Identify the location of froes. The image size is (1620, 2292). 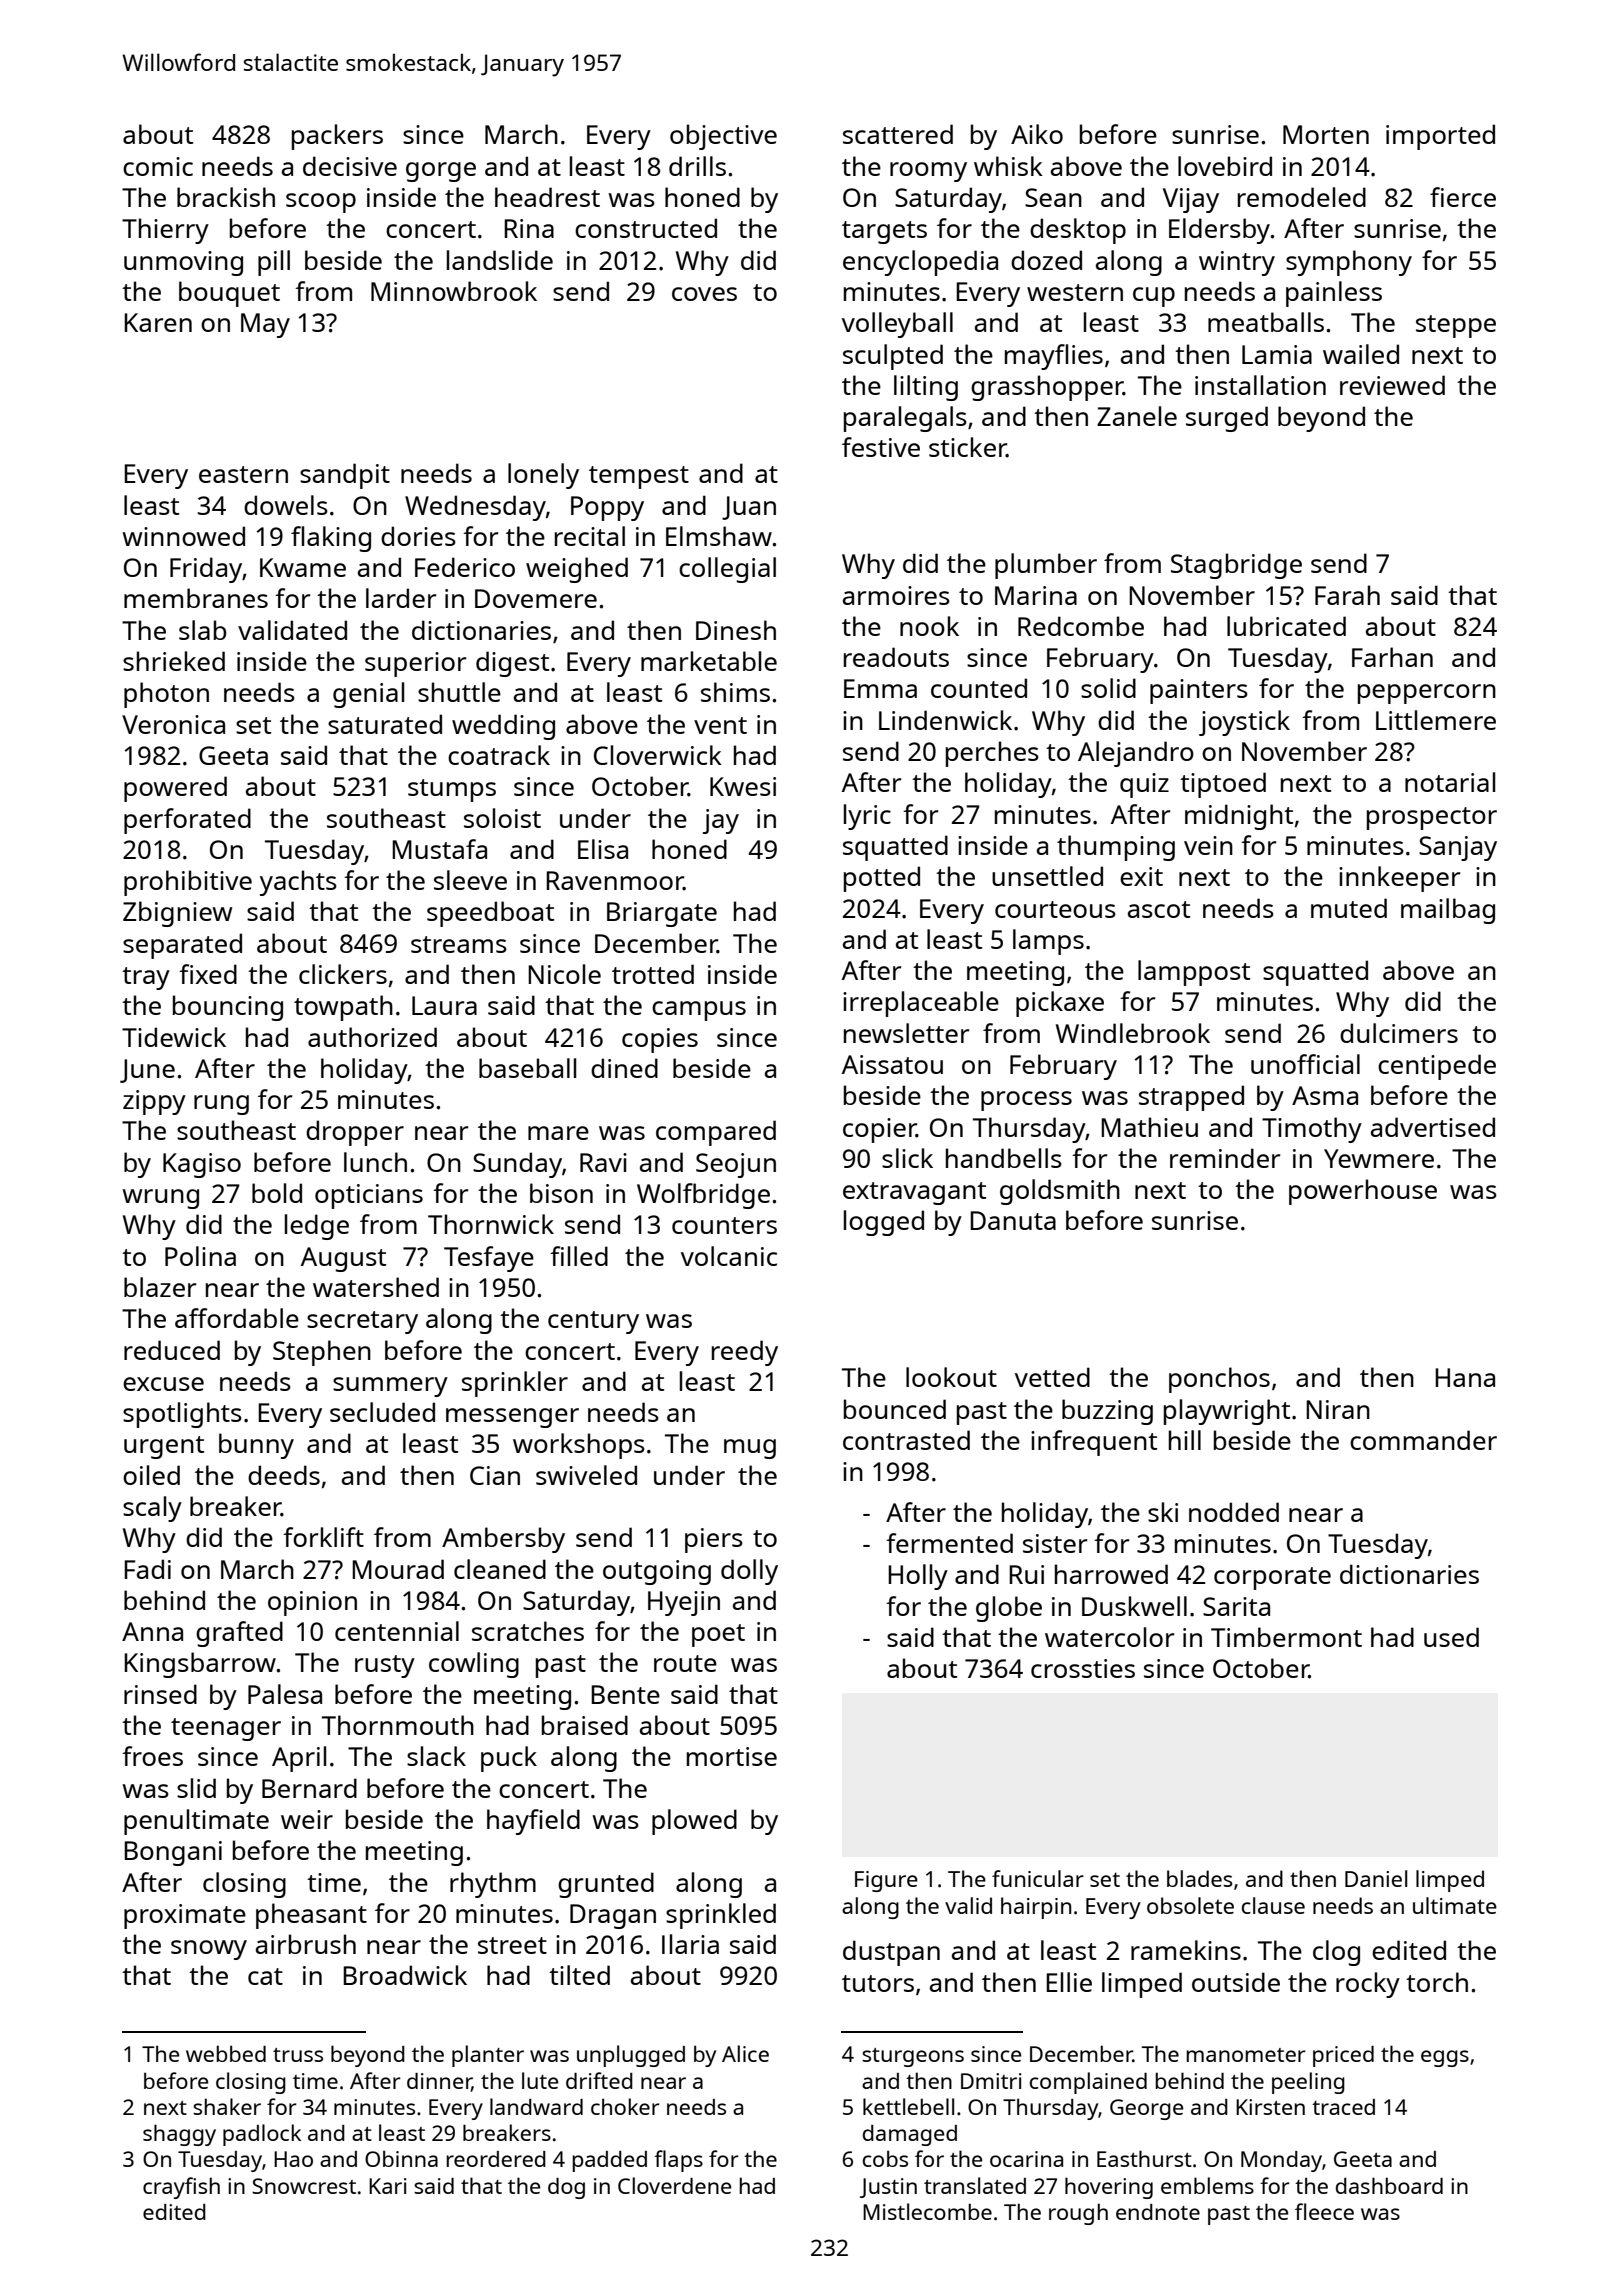
(152, 1756).
